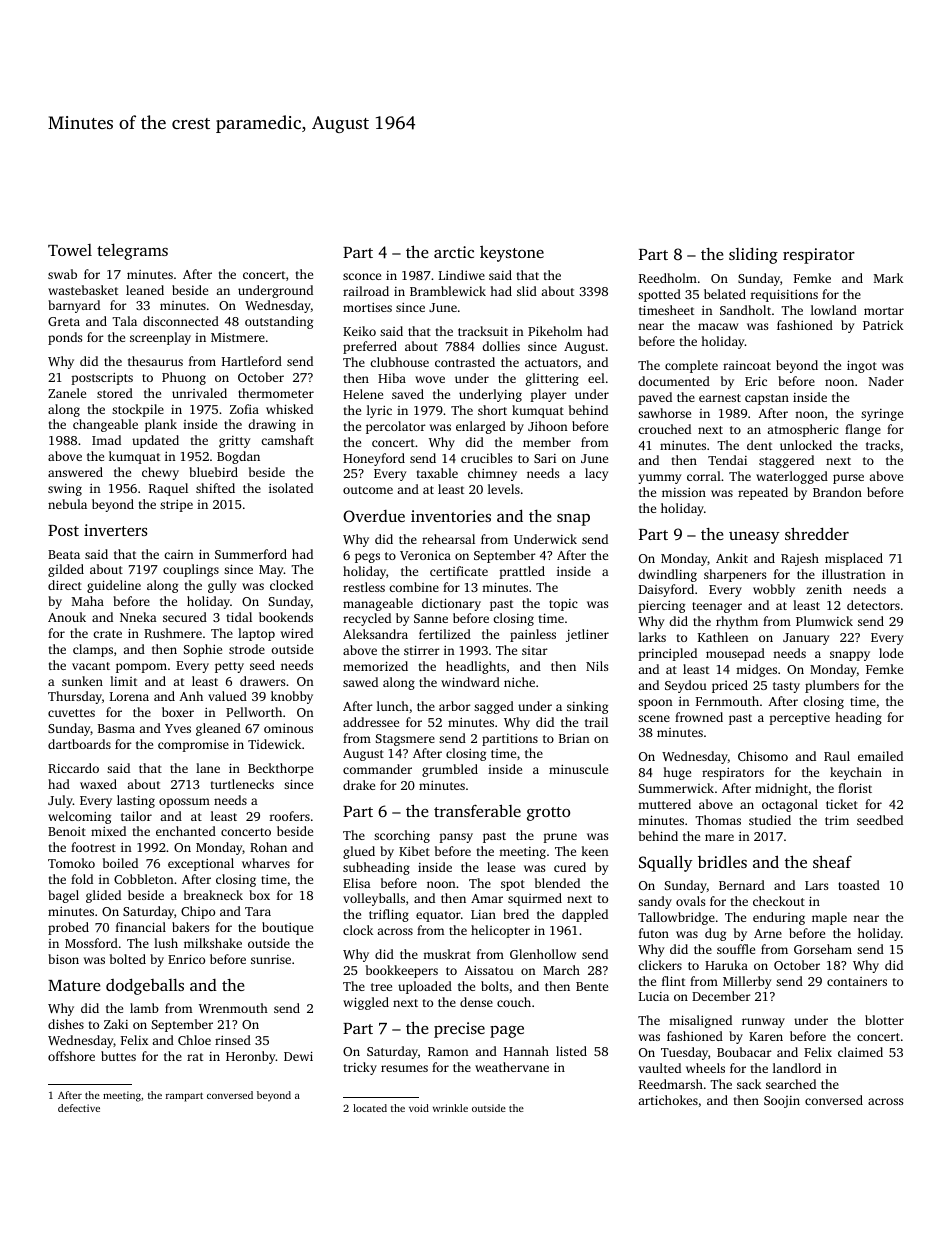  What do you see at coordinates (578, 769) in the screenshot?
I see `minuscule` at bounding box center [578, 769].
